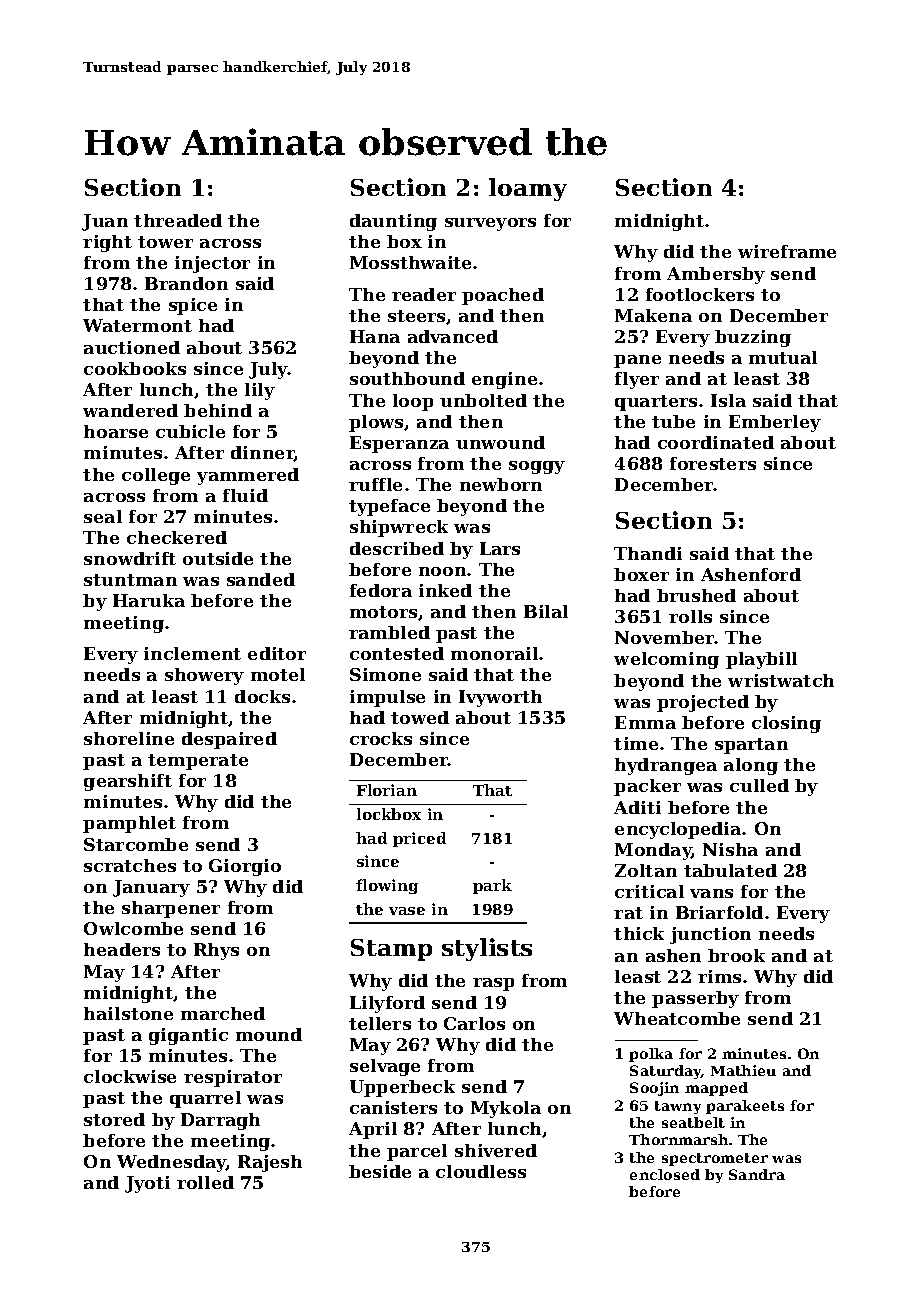 This screenshot has height=1308, width=924. What do you see at coordinates (245, 495) in the screenshot?
I see `fluid` at bounding box center [245, 495].
